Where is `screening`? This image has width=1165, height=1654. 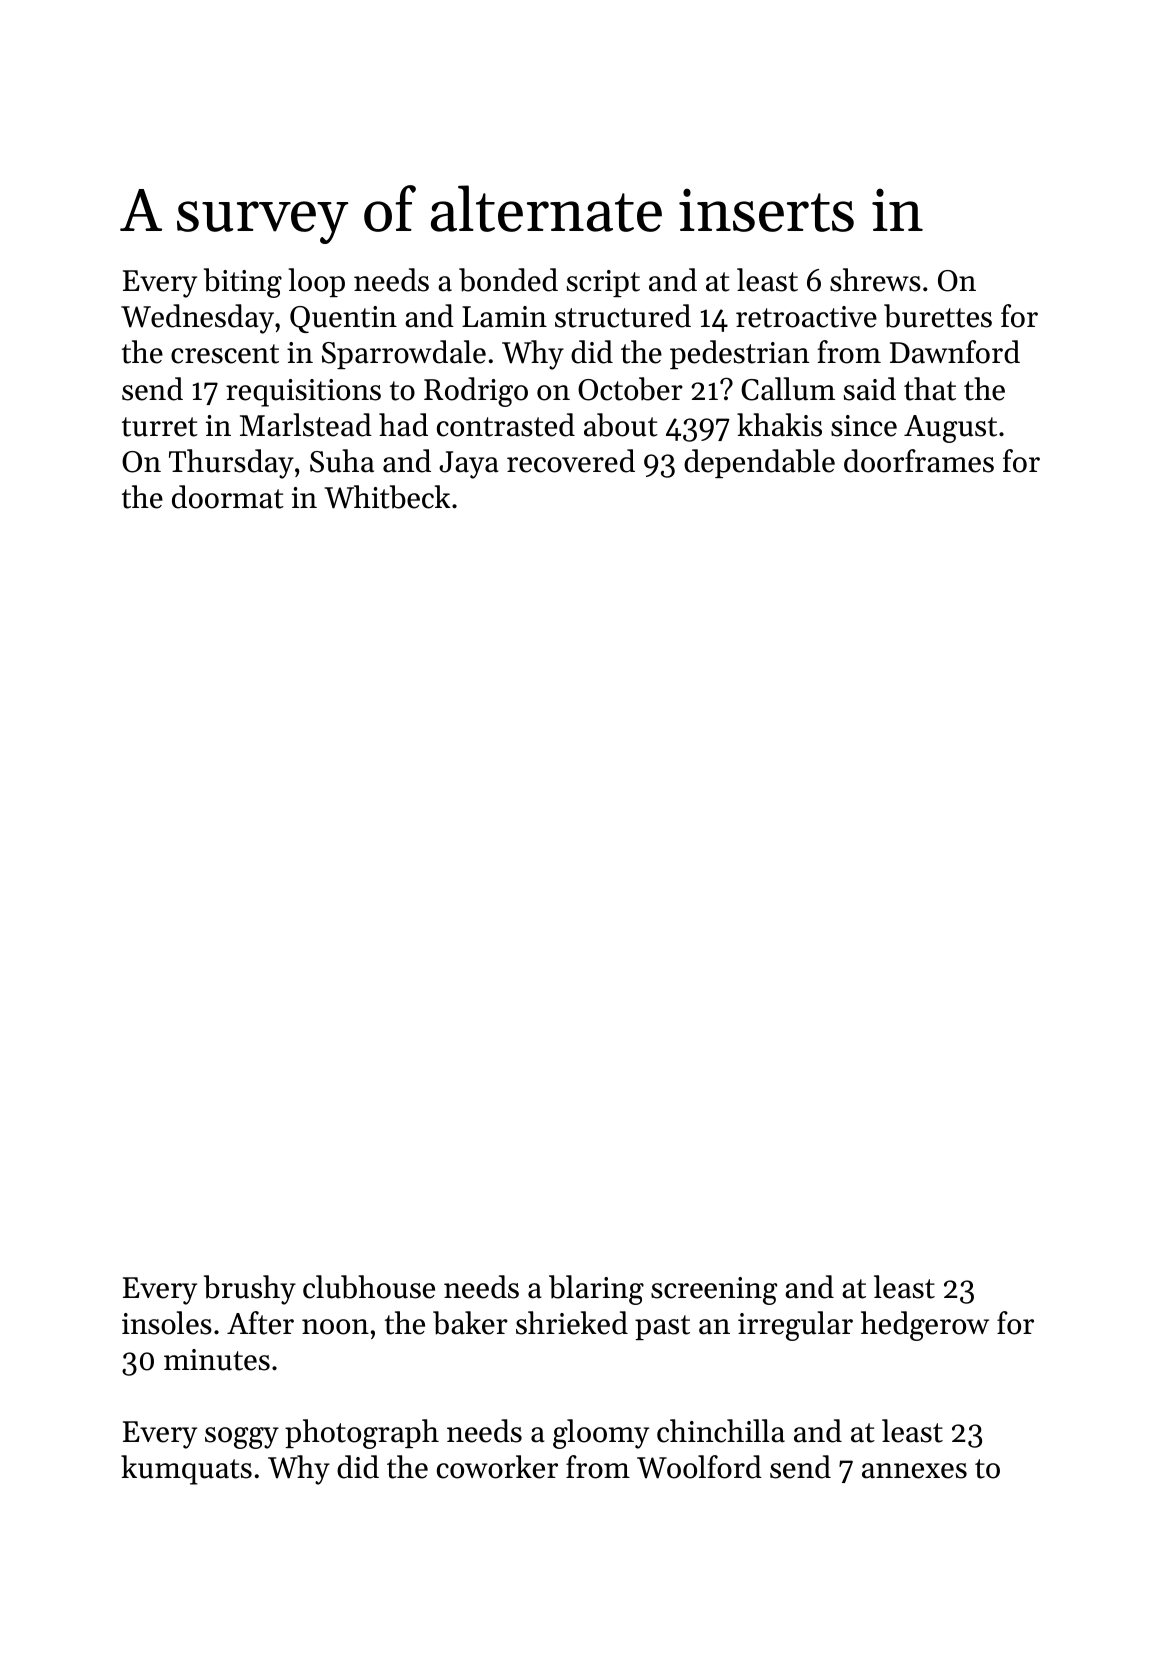
screening is located at coordinates (714, 1291).
